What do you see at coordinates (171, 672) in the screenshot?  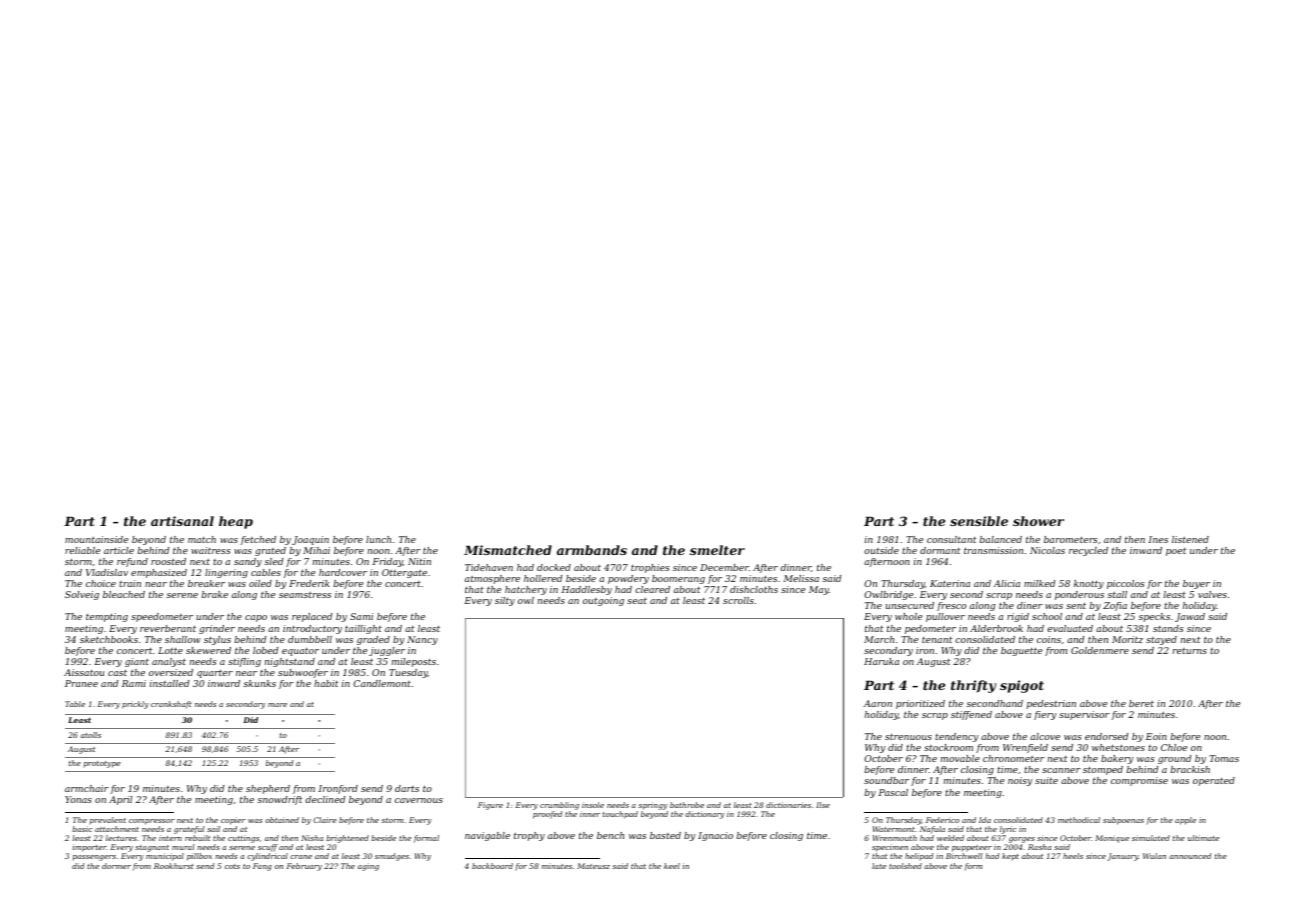 I see `oversized` at bounding box center [171, 672].
